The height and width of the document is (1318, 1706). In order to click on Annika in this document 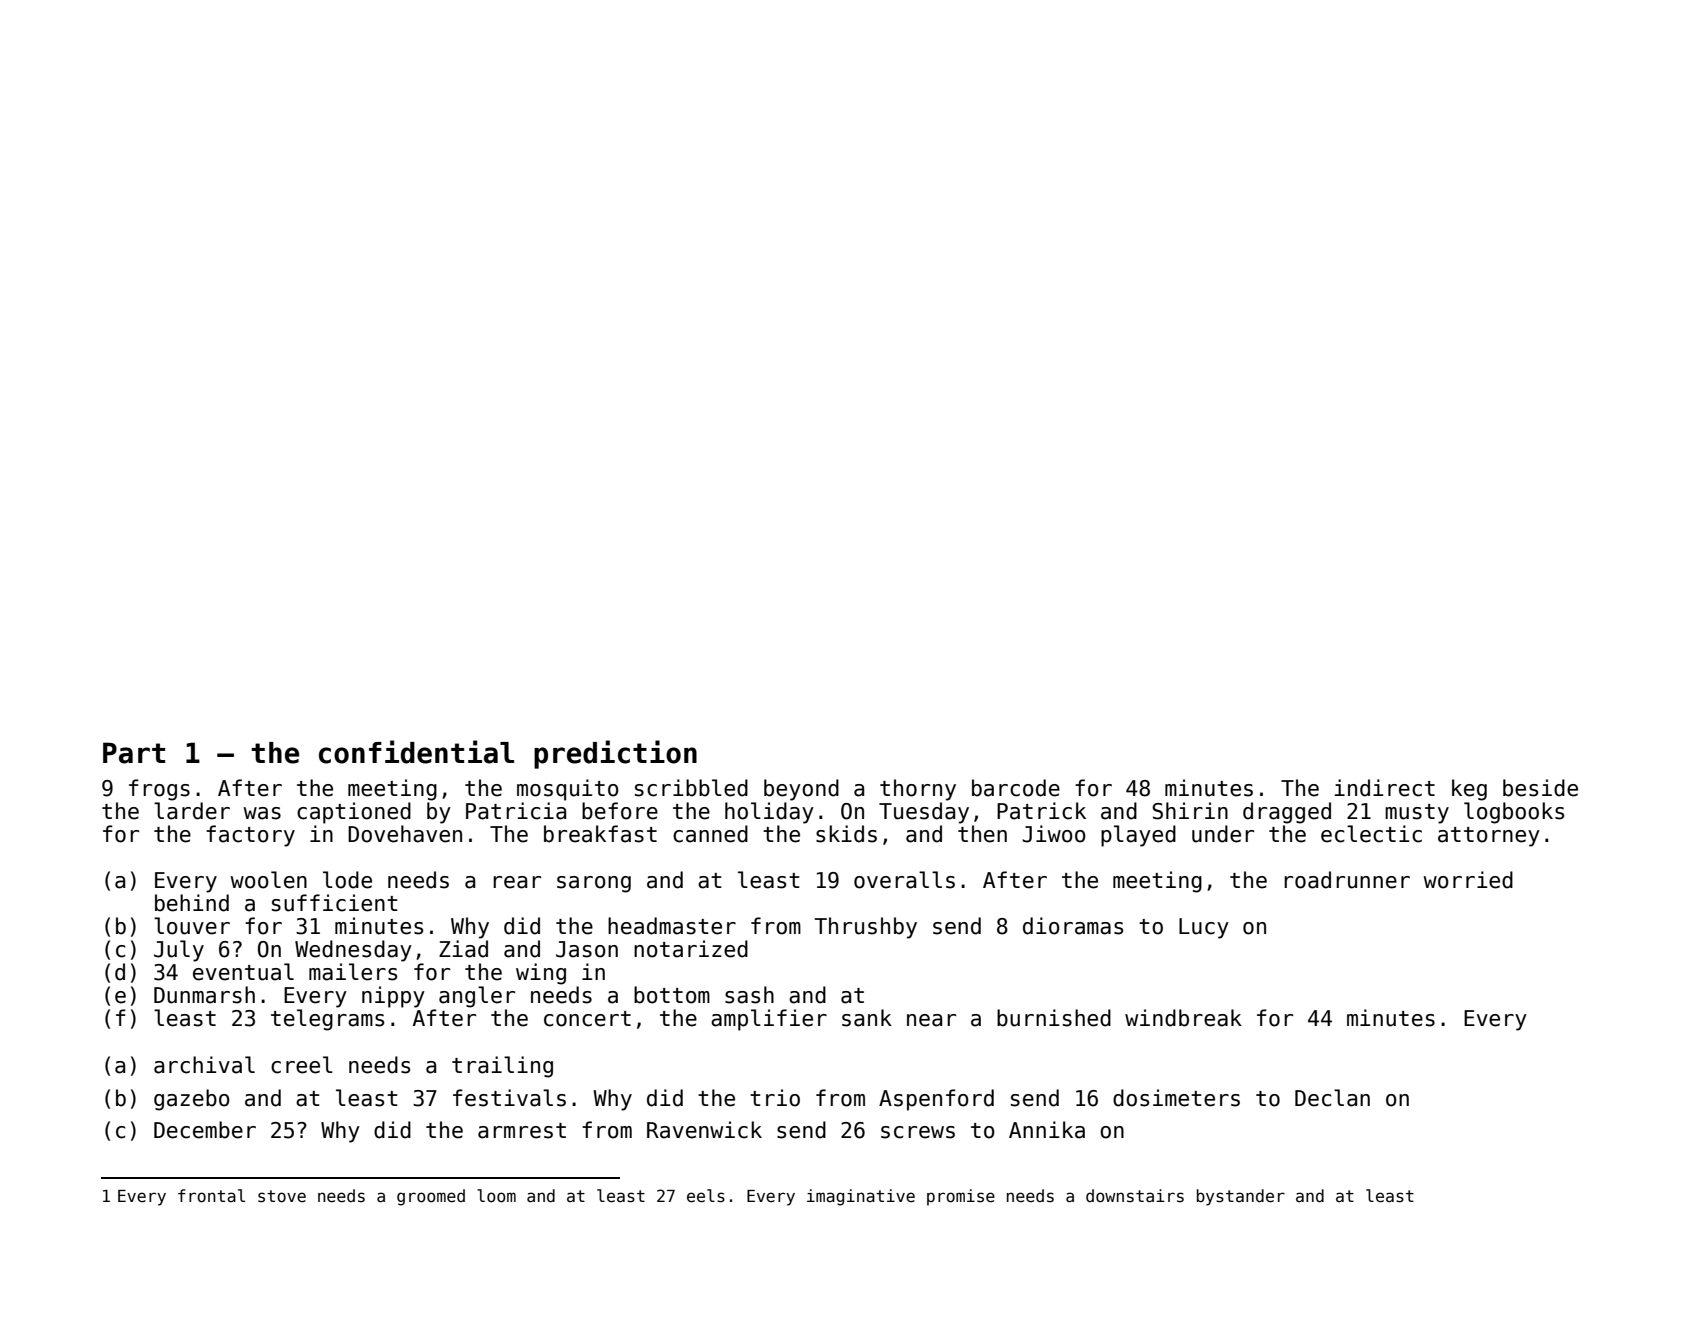, I will do `click(1047, 1130)`.
